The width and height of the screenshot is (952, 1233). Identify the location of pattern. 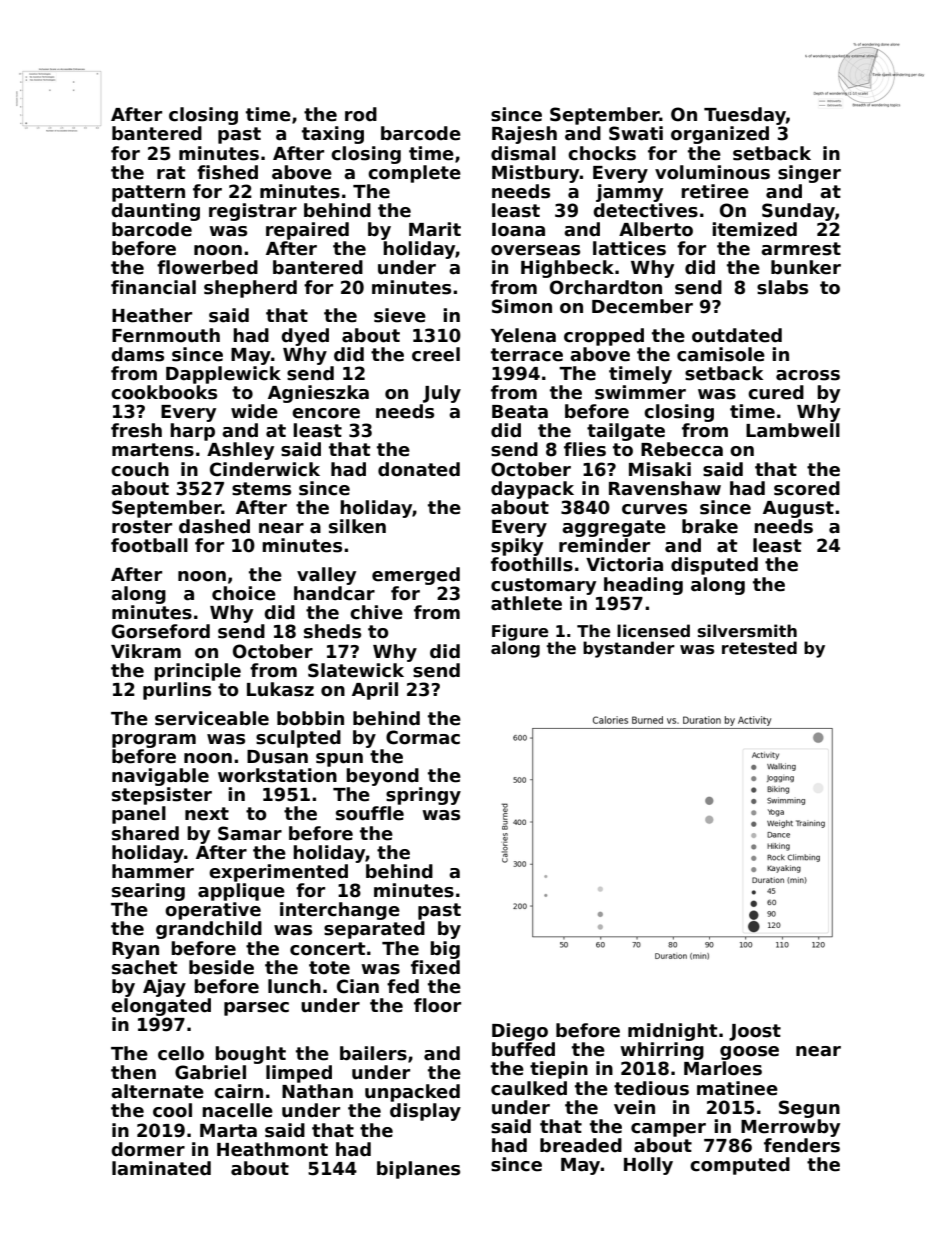
(148, 193).
